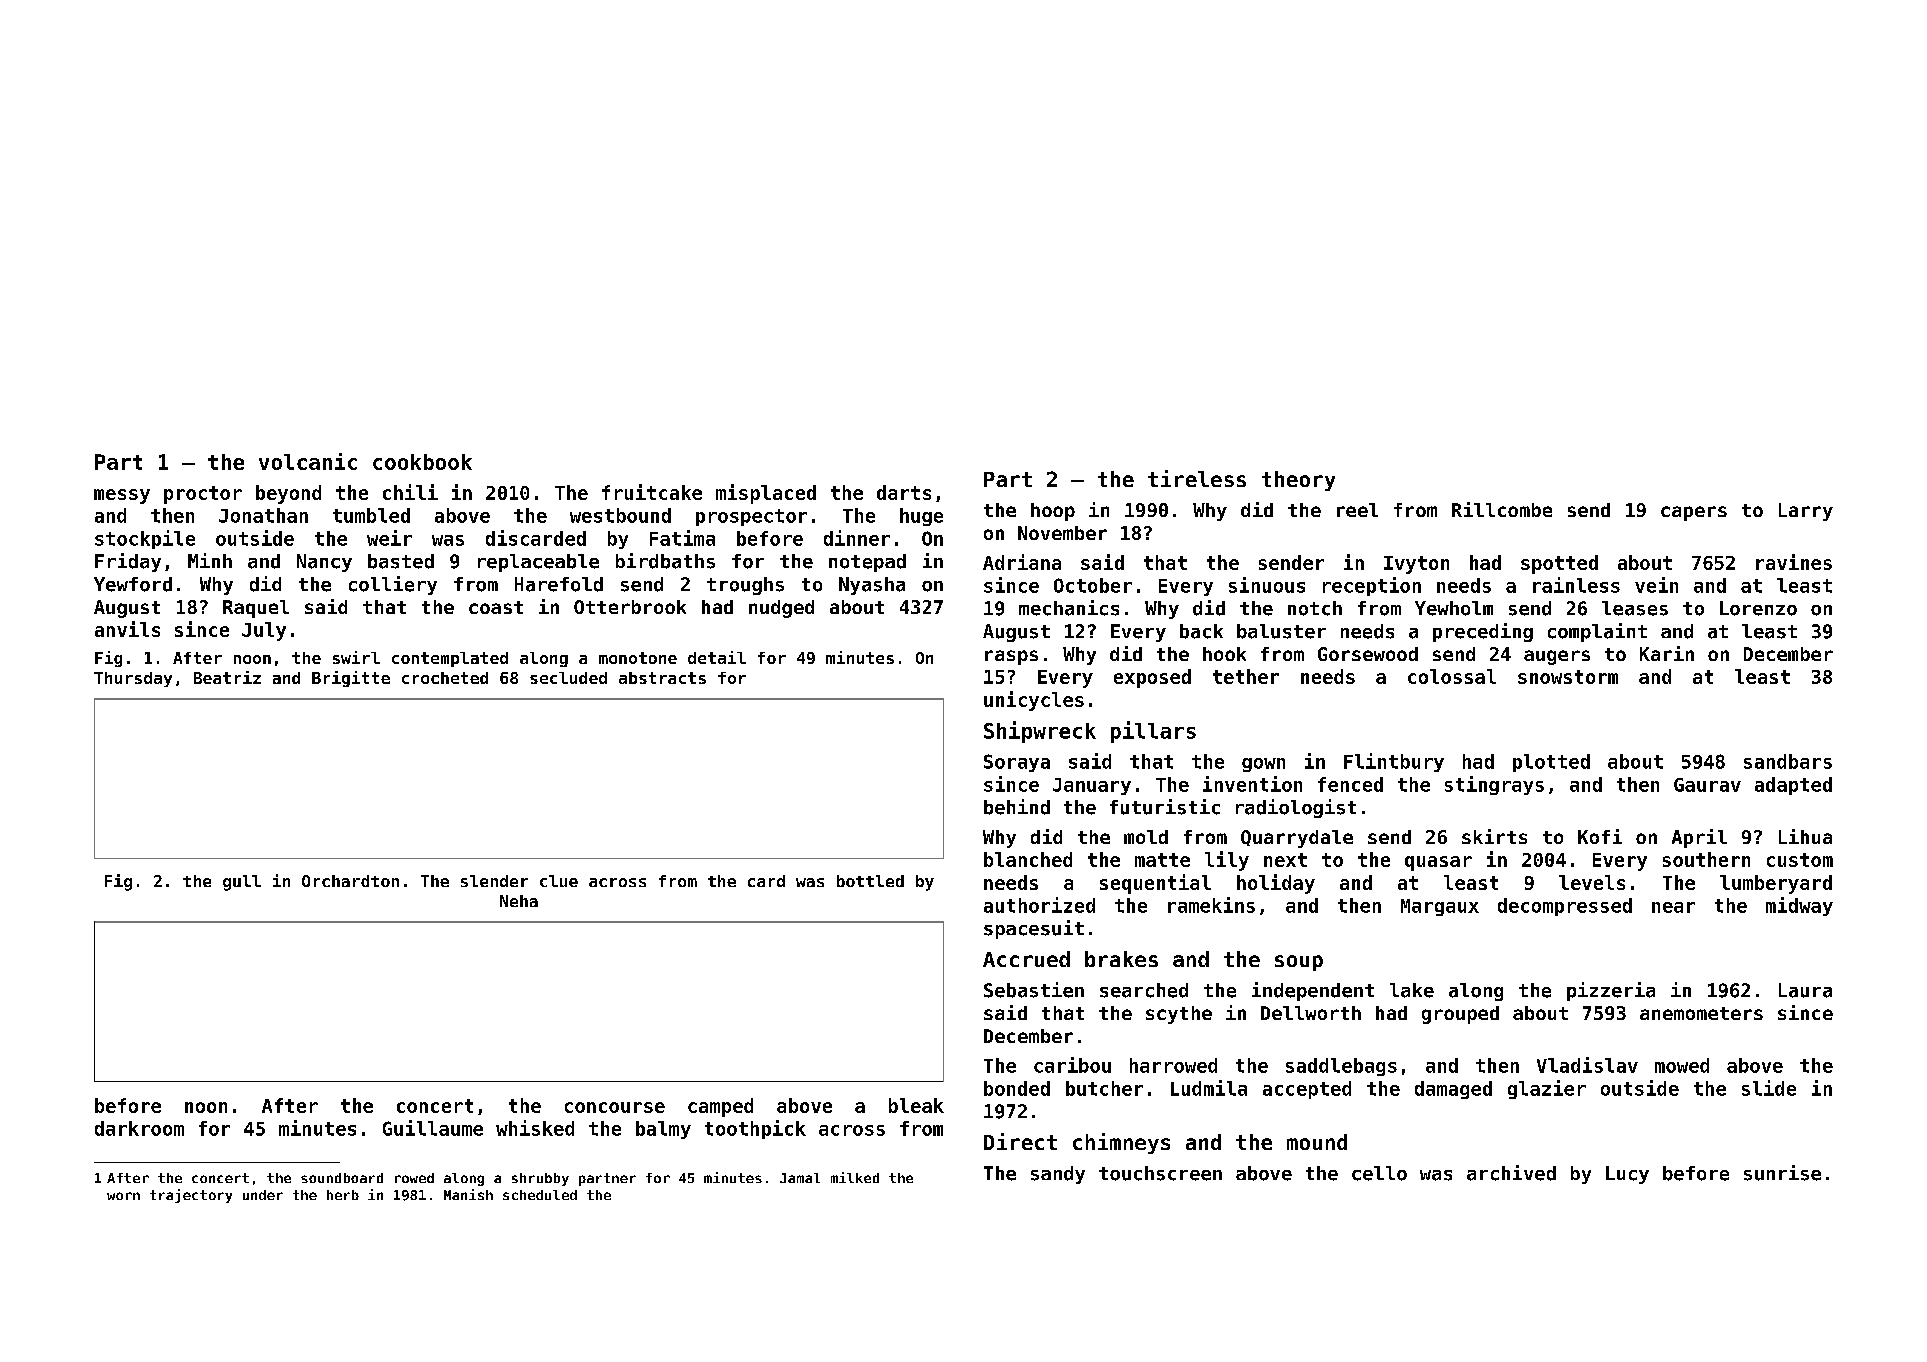 Image resolution: width=1927 pixels, height=1362 pixels. What do you see at coordinates (496, 607) in the screenshot?
I see `coast` at bounding box center [496, 607].
